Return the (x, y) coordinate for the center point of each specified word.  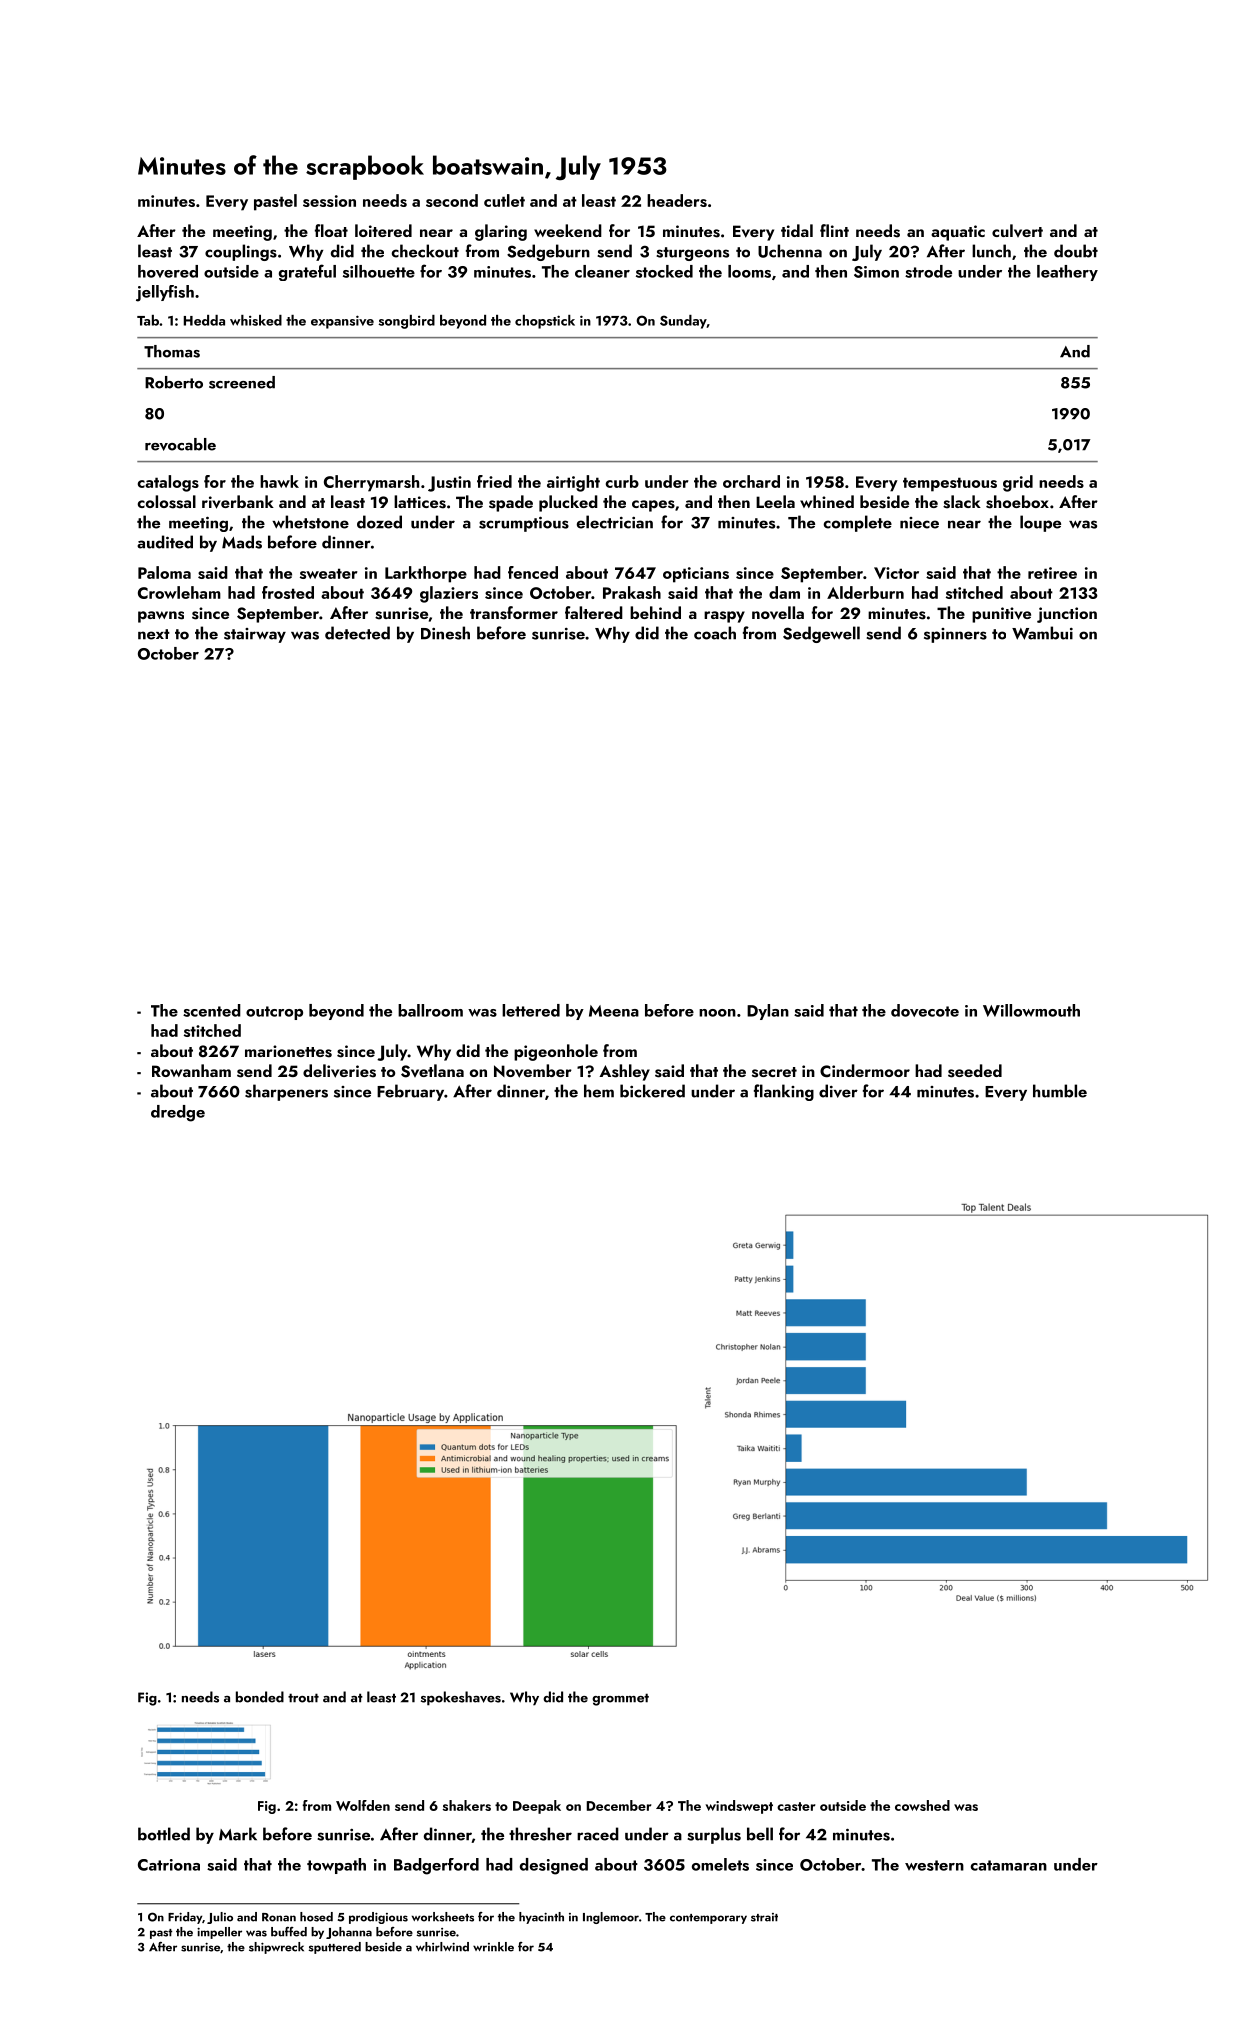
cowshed (922, 1805)
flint (834, 230)
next (154, 634)
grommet (620, 1699)
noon (717, 1013)
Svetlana (432, 1071)
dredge (178, 1113)
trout (303, 1698)
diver (838, 1091)
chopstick (545, 322)
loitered (383, 230)
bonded (260, 1697)
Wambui (1042, 633)
